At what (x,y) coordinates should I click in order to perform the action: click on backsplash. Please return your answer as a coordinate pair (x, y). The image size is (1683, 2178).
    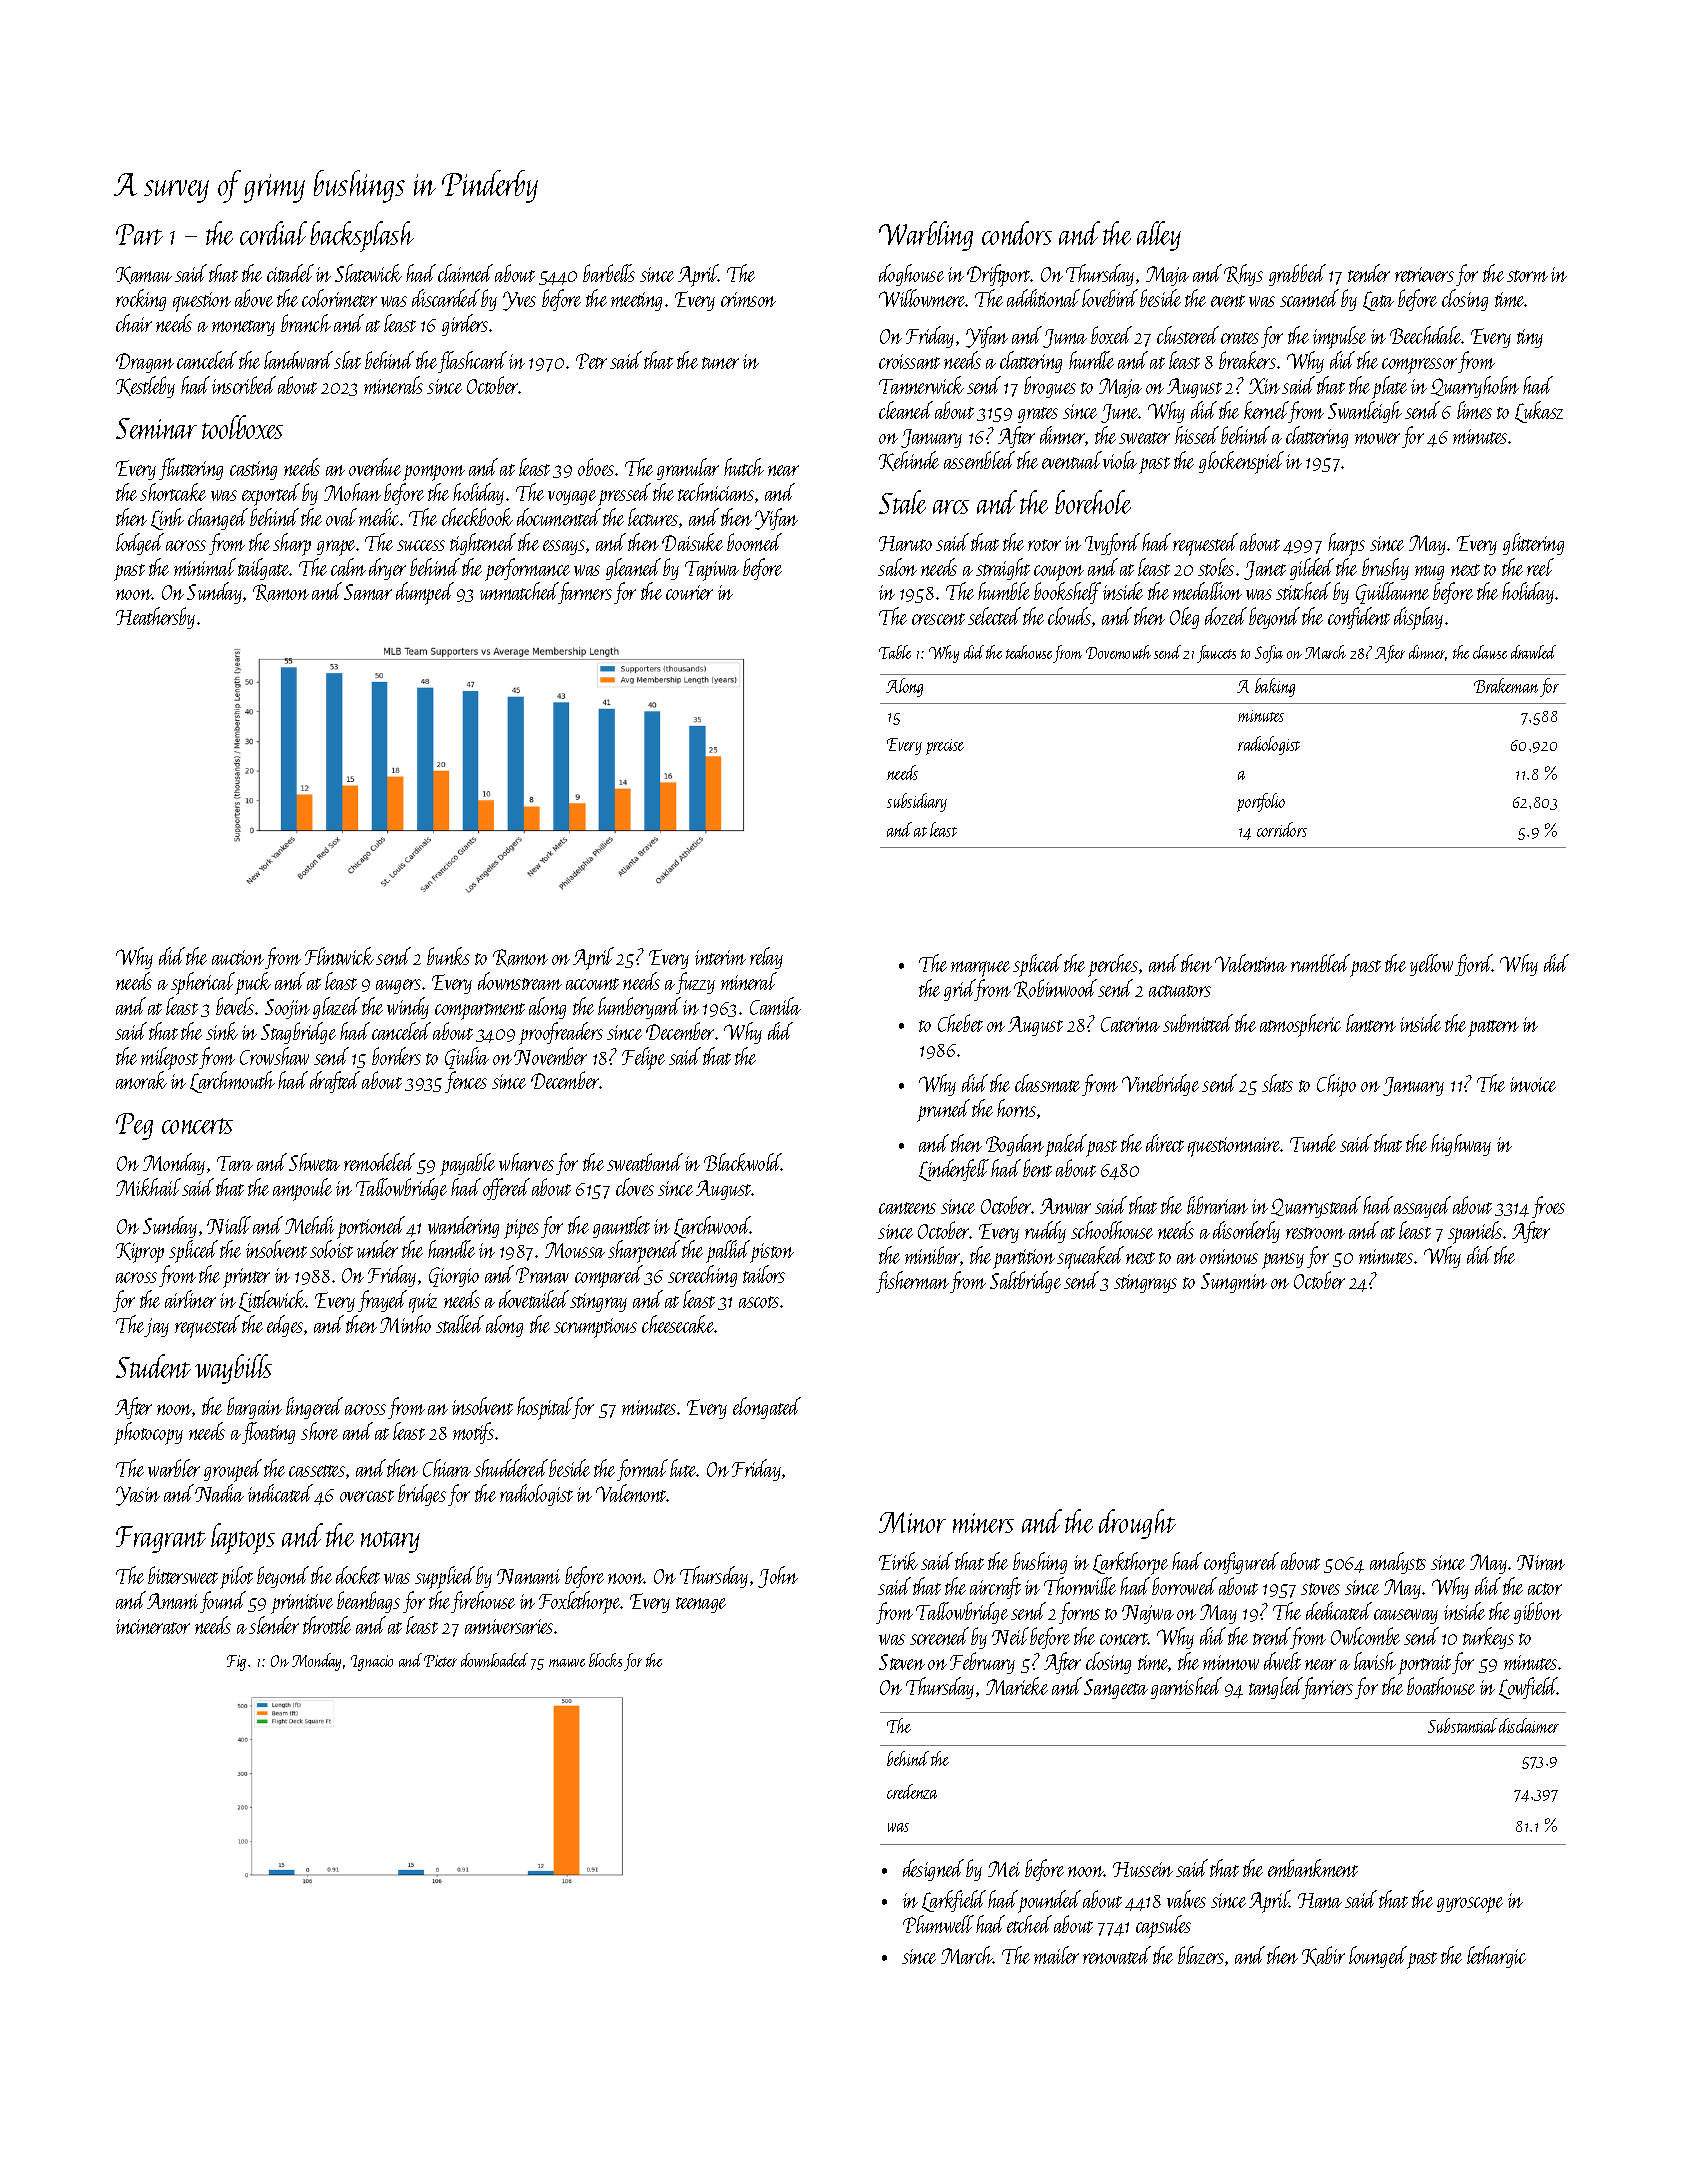
    Looking at the image, I should click on (362, 236).
